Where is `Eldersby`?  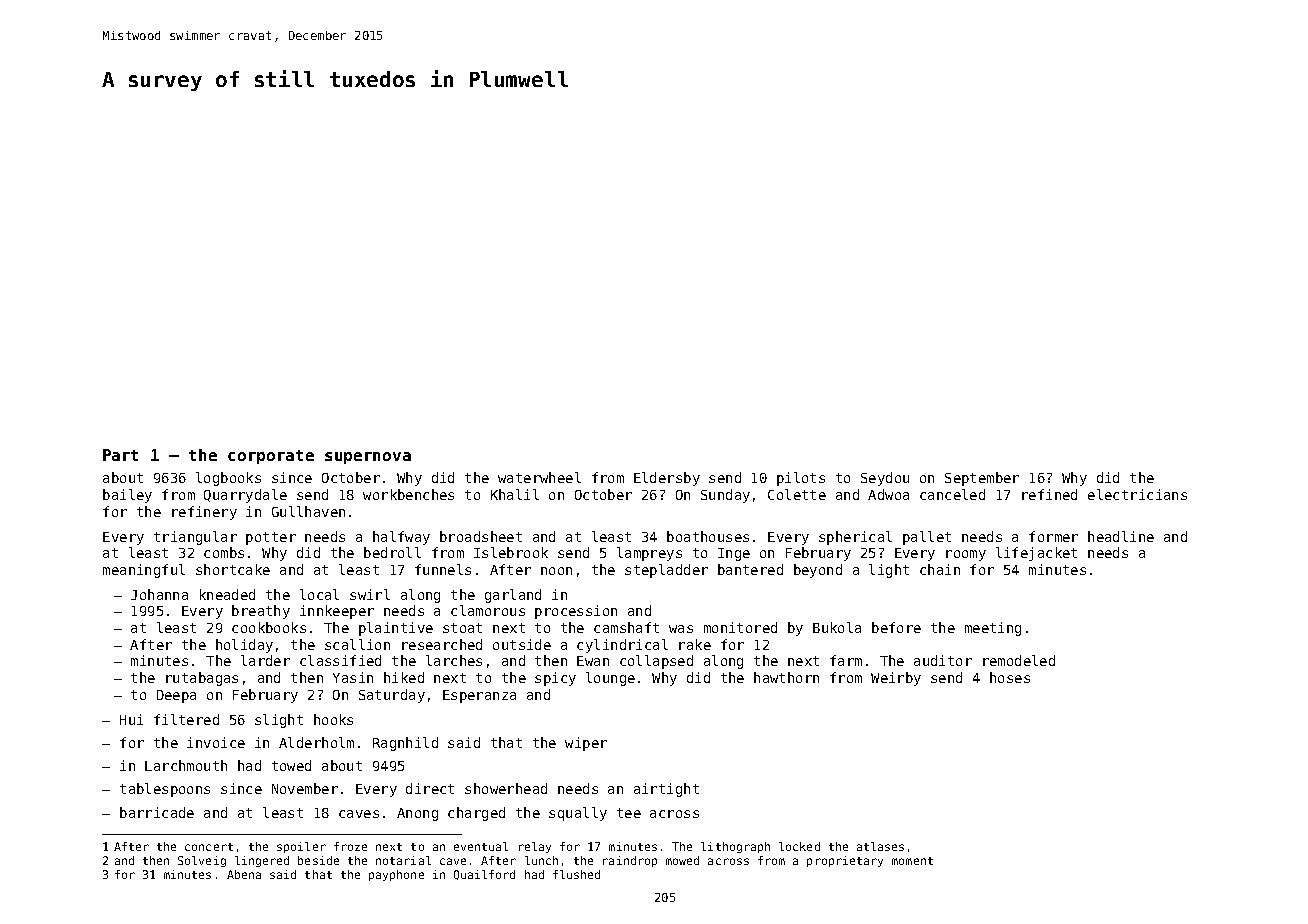
Eldersby is located at coordinates (667, 479).
